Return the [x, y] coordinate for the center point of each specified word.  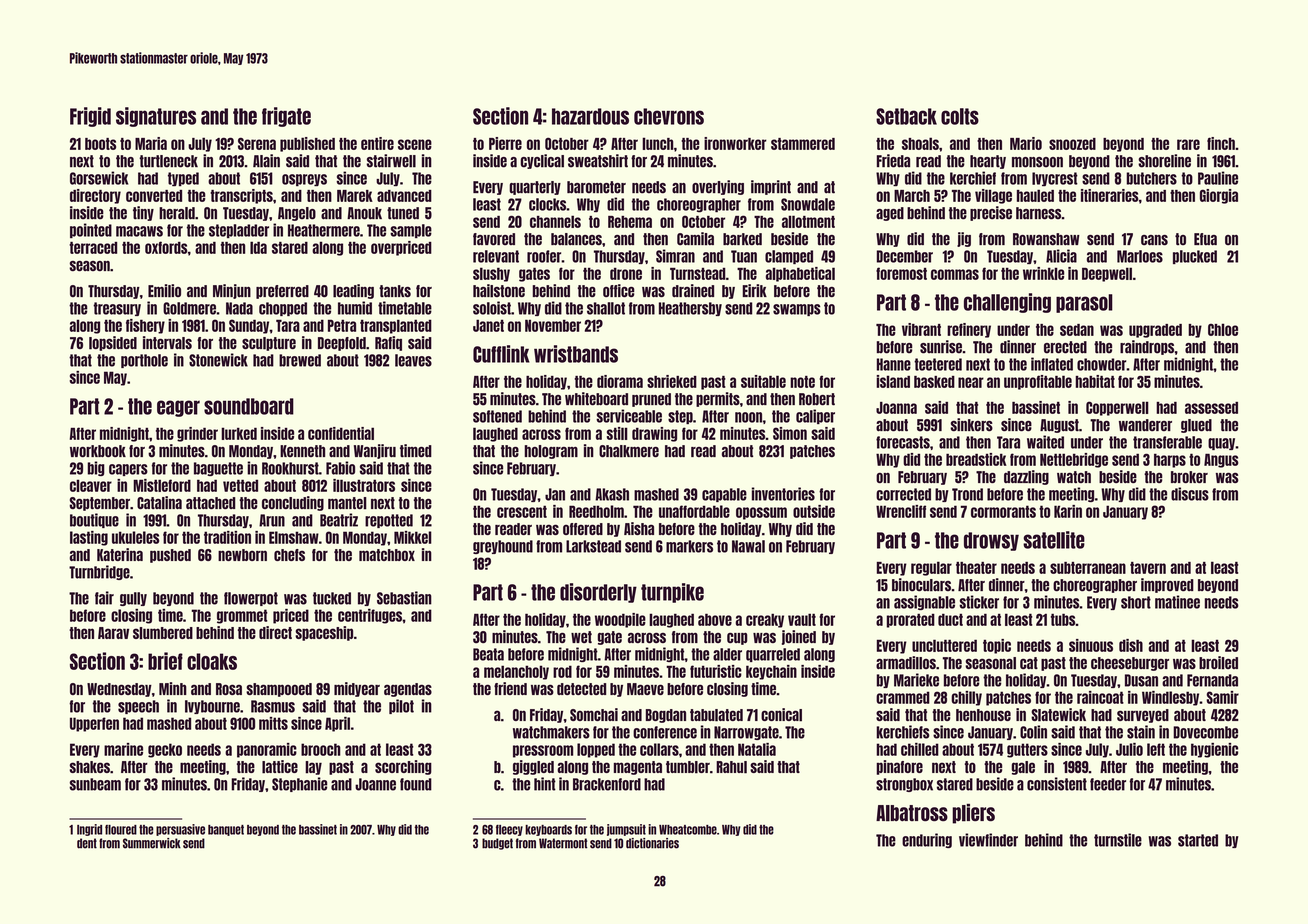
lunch [658, 143]
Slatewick [1058, 715]
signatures [156, 117]
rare [1188, 144]
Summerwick [152, 843]
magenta [638, 768]
